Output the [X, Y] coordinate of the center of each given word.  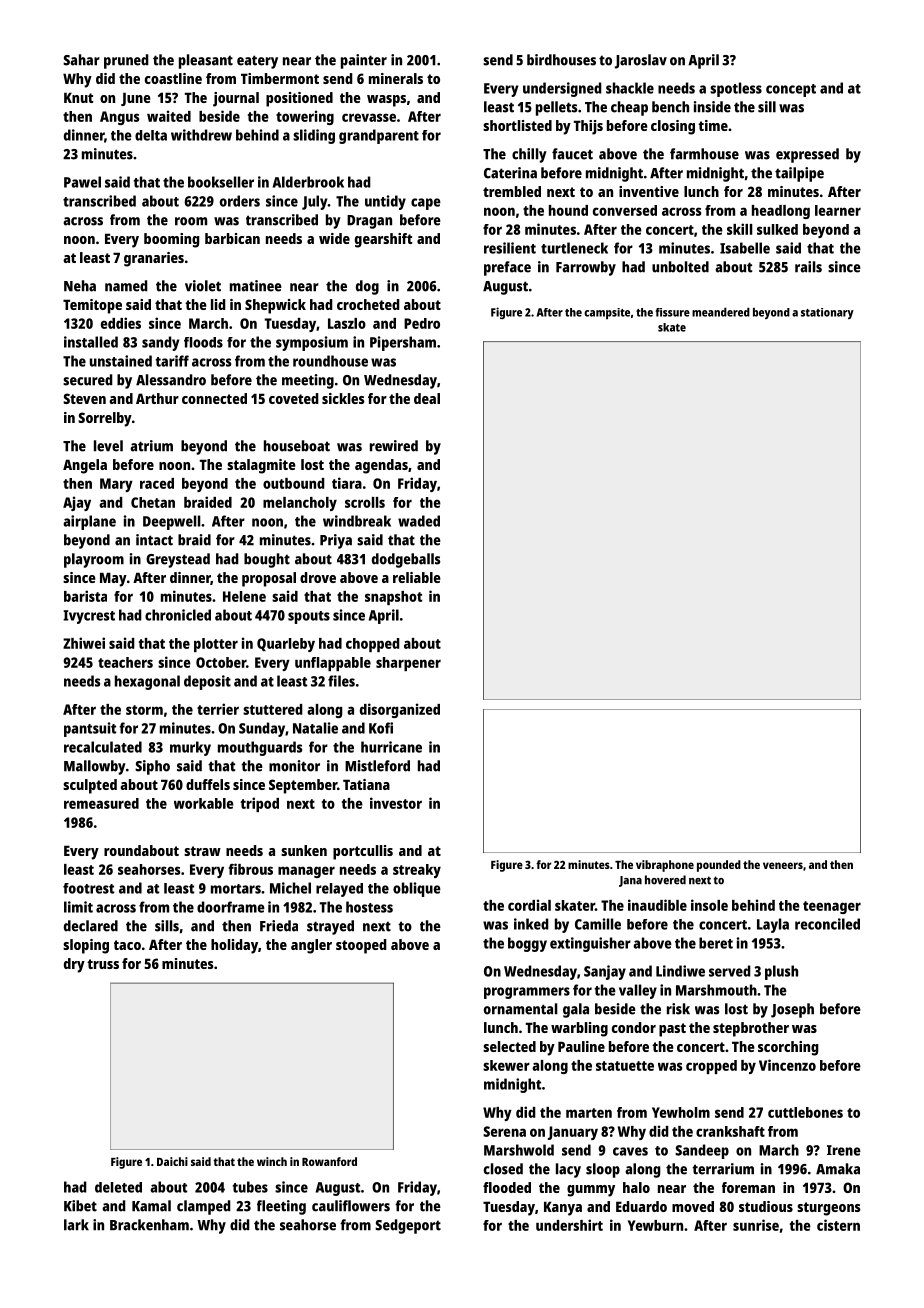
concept [791, 90]
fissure [672, 312]
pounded [719, 866]
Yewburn [655, 1225]
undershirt [569, 1225]
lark [76, 1225]
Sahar [81, 60]
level [108, 446]
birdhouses [561, 60]
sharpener [408, 664]
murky [190, 748]
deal [427, 398]
